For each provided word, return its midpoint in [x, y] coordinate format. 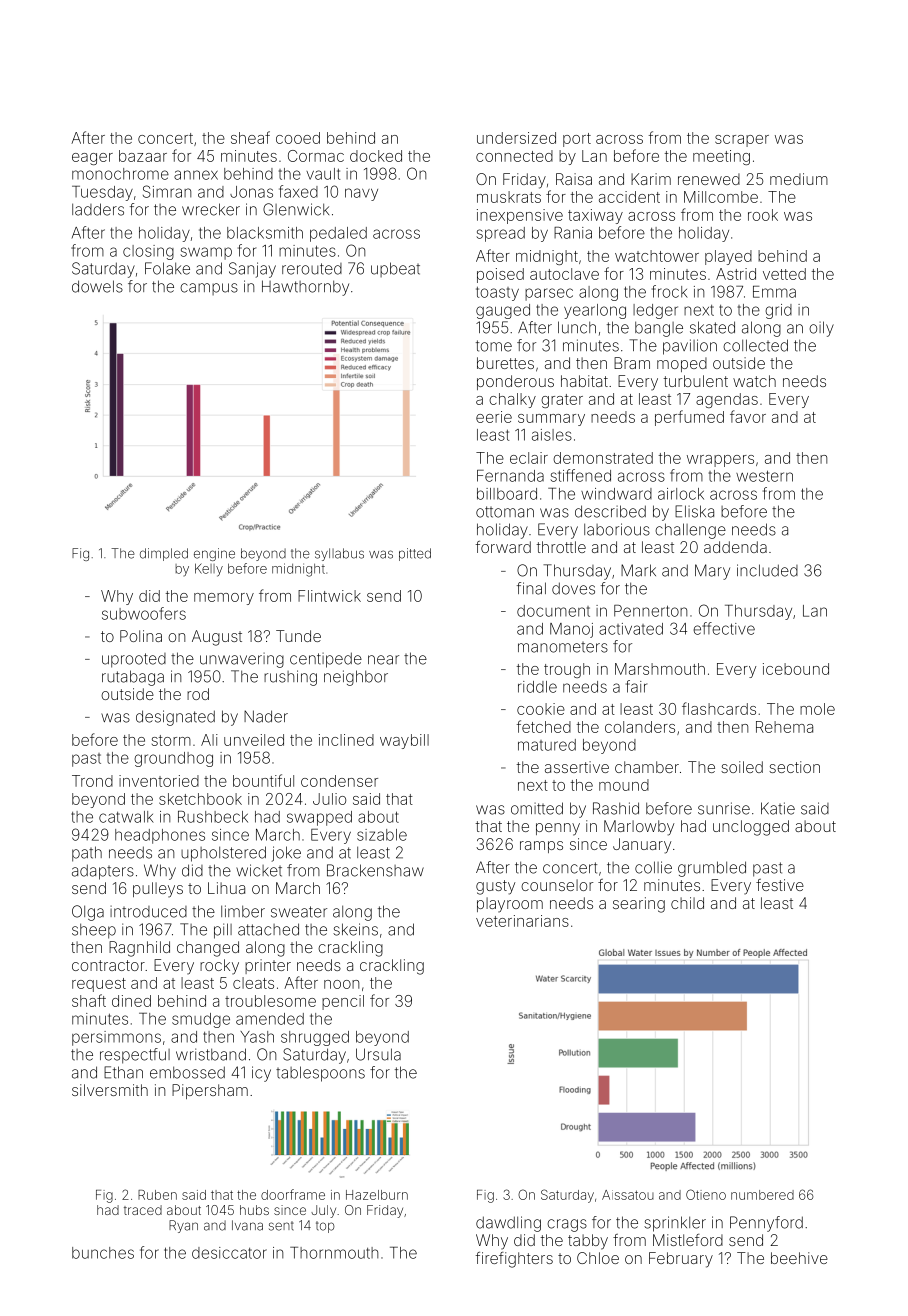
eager [92, 159]
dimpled [164, 554]
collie [653, 867]
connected [514, 156]
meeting [721, 157]
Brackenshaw [375, 870]
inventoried [159, 781]
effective [724, 628]
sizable [382, 835]
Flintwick [329, 596]
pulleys [158, 890]
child [687, 903]
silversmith [110, 1090]
